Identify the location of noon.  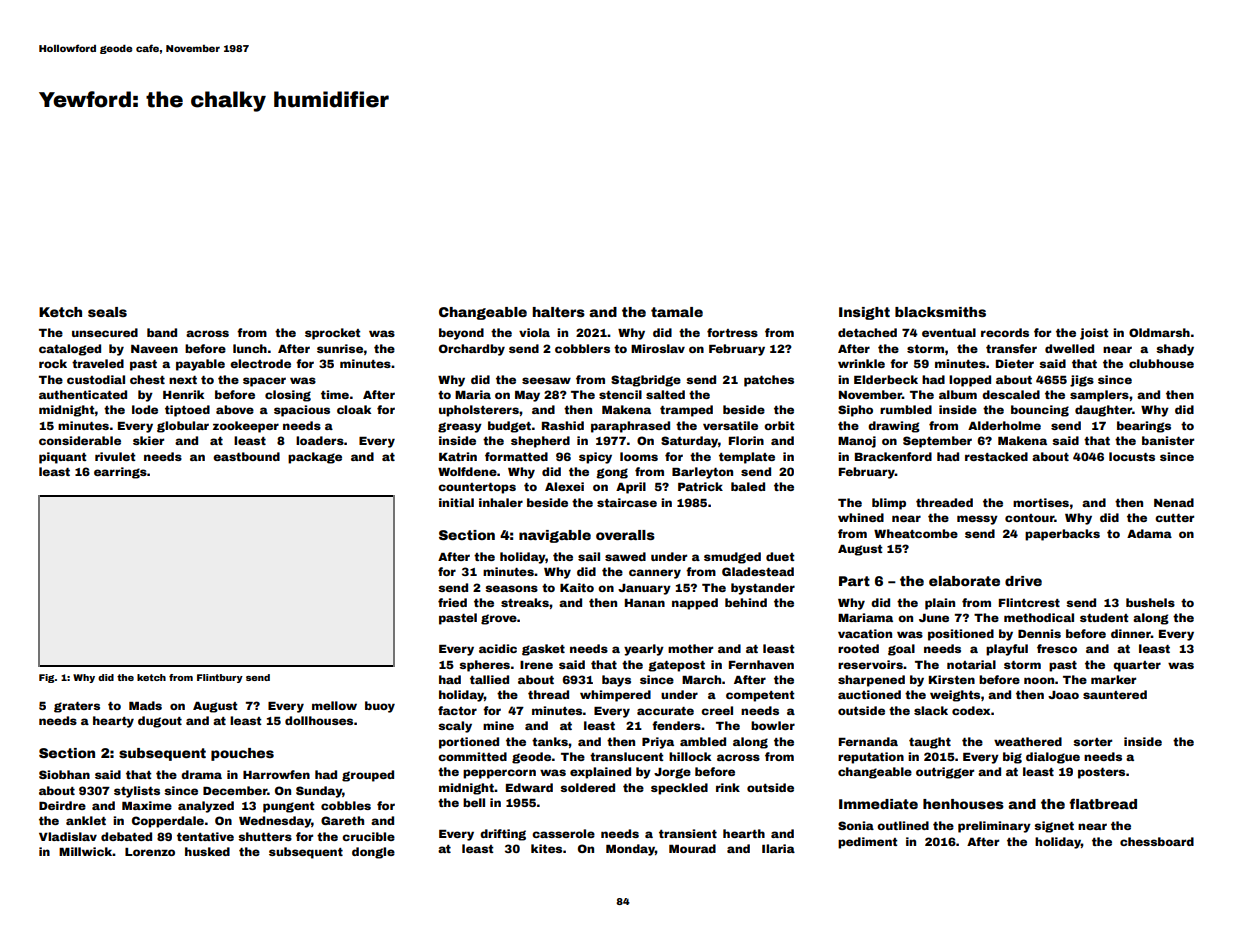
(1039, 680).
